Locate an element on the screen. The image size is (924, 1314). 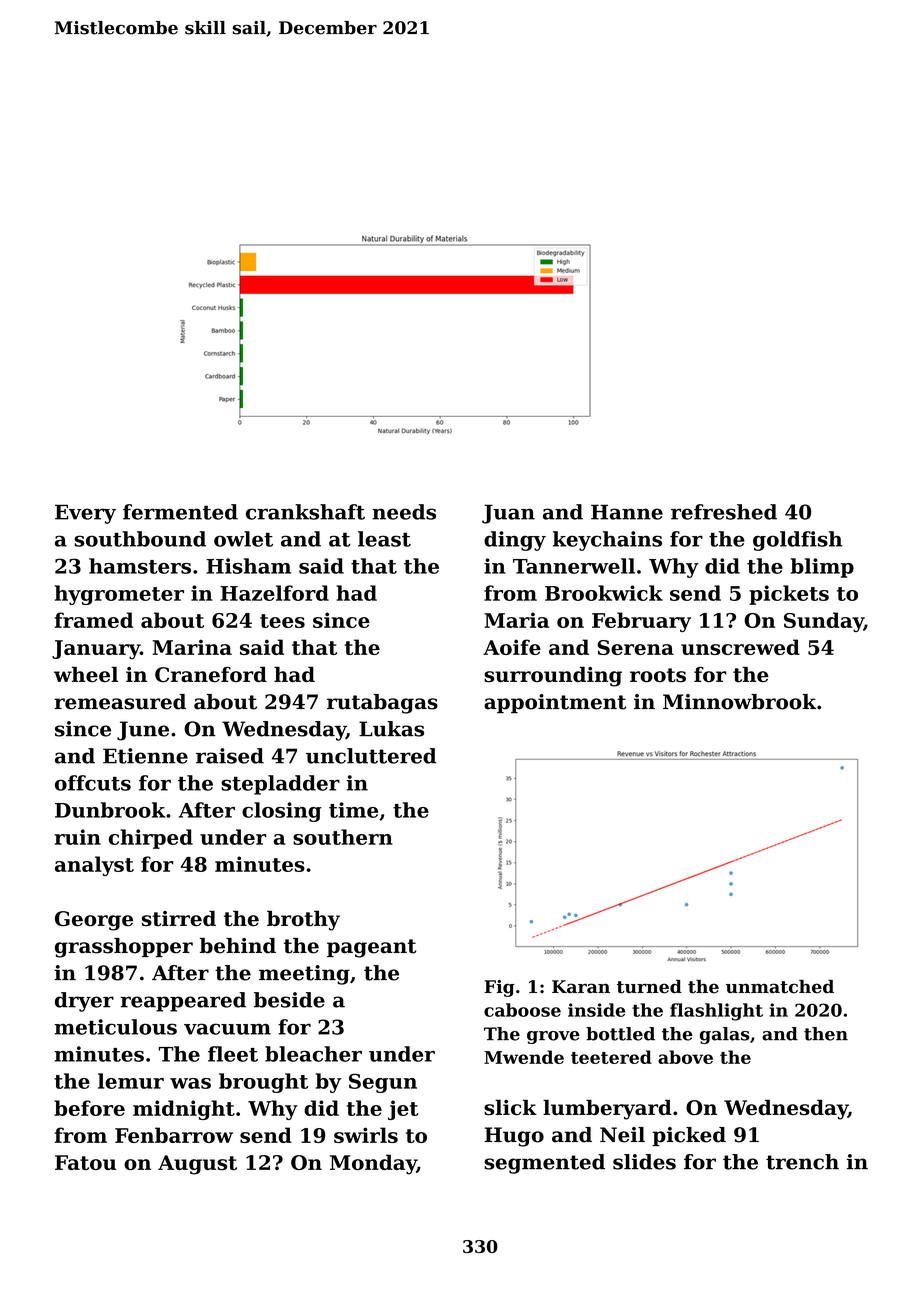
tees is located at coordinates (282, 621).
